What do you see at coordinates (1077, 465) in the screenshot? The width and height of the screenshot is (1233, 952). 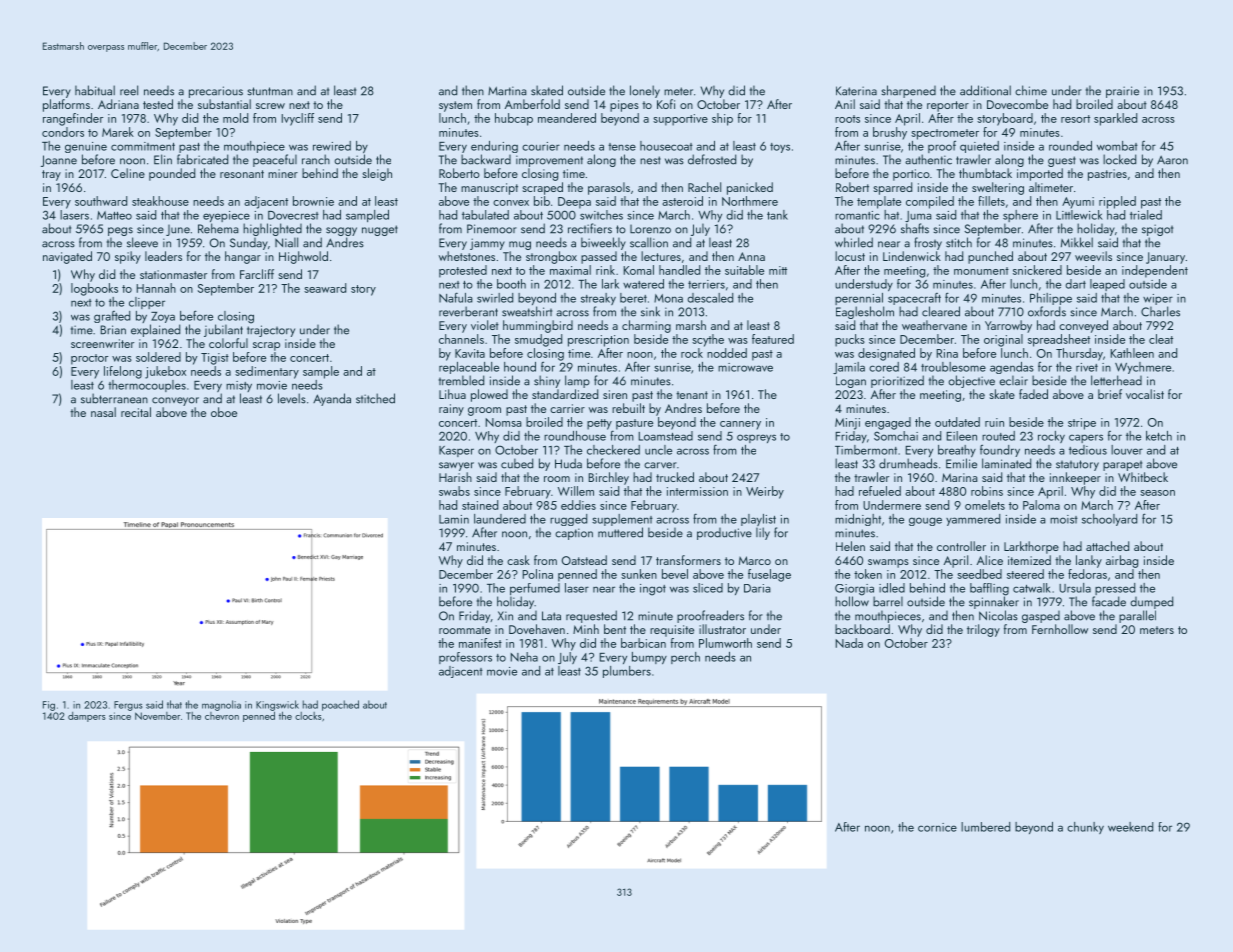 I see `statutory` at bounding box center [1077, 465].
